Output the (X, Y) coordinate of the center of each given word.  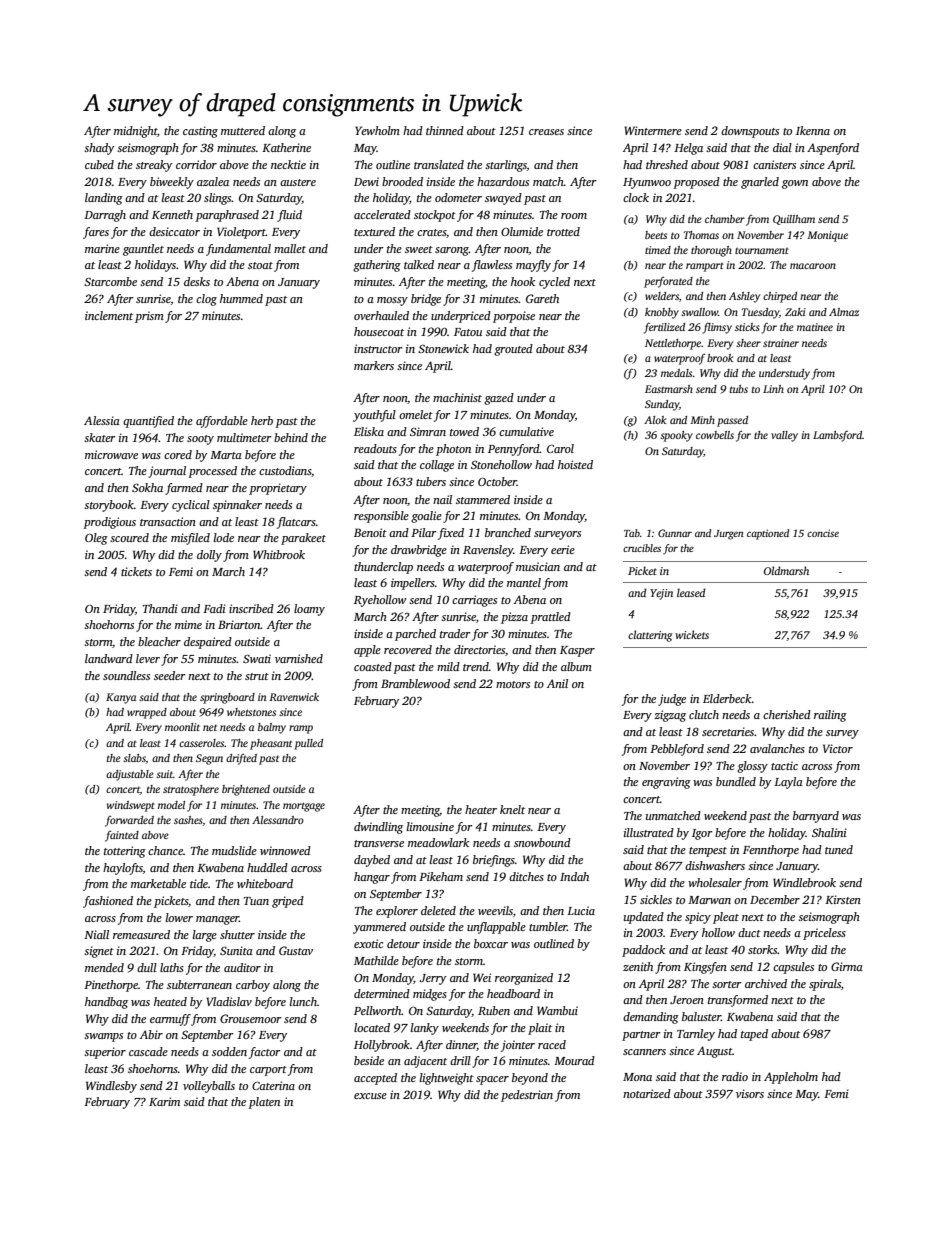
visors (750, 1093)
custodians (285, 470)
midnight (135, 132)
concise (823, 533)
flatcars (296, 523)
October (497, 481)
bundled (736, 781)
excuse (370, 1096)
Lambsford (837, 436)
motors (513, 684)
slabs (134, 759)
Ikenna (813, 130)
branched (508, 532)
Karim (164, 1101)
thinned (445, 130)
